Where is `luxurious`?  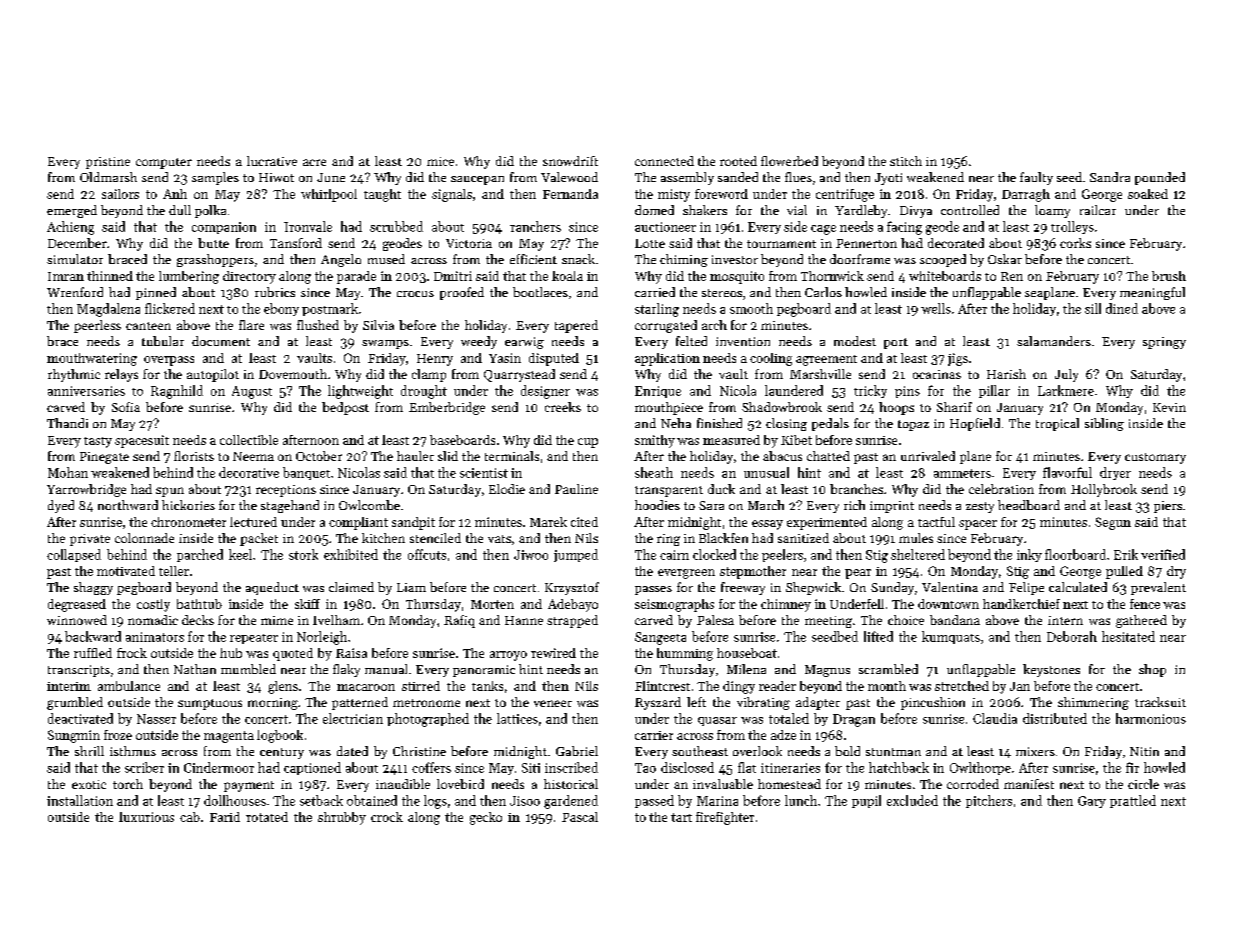 luxurious is located at coordinates (146, 817).
